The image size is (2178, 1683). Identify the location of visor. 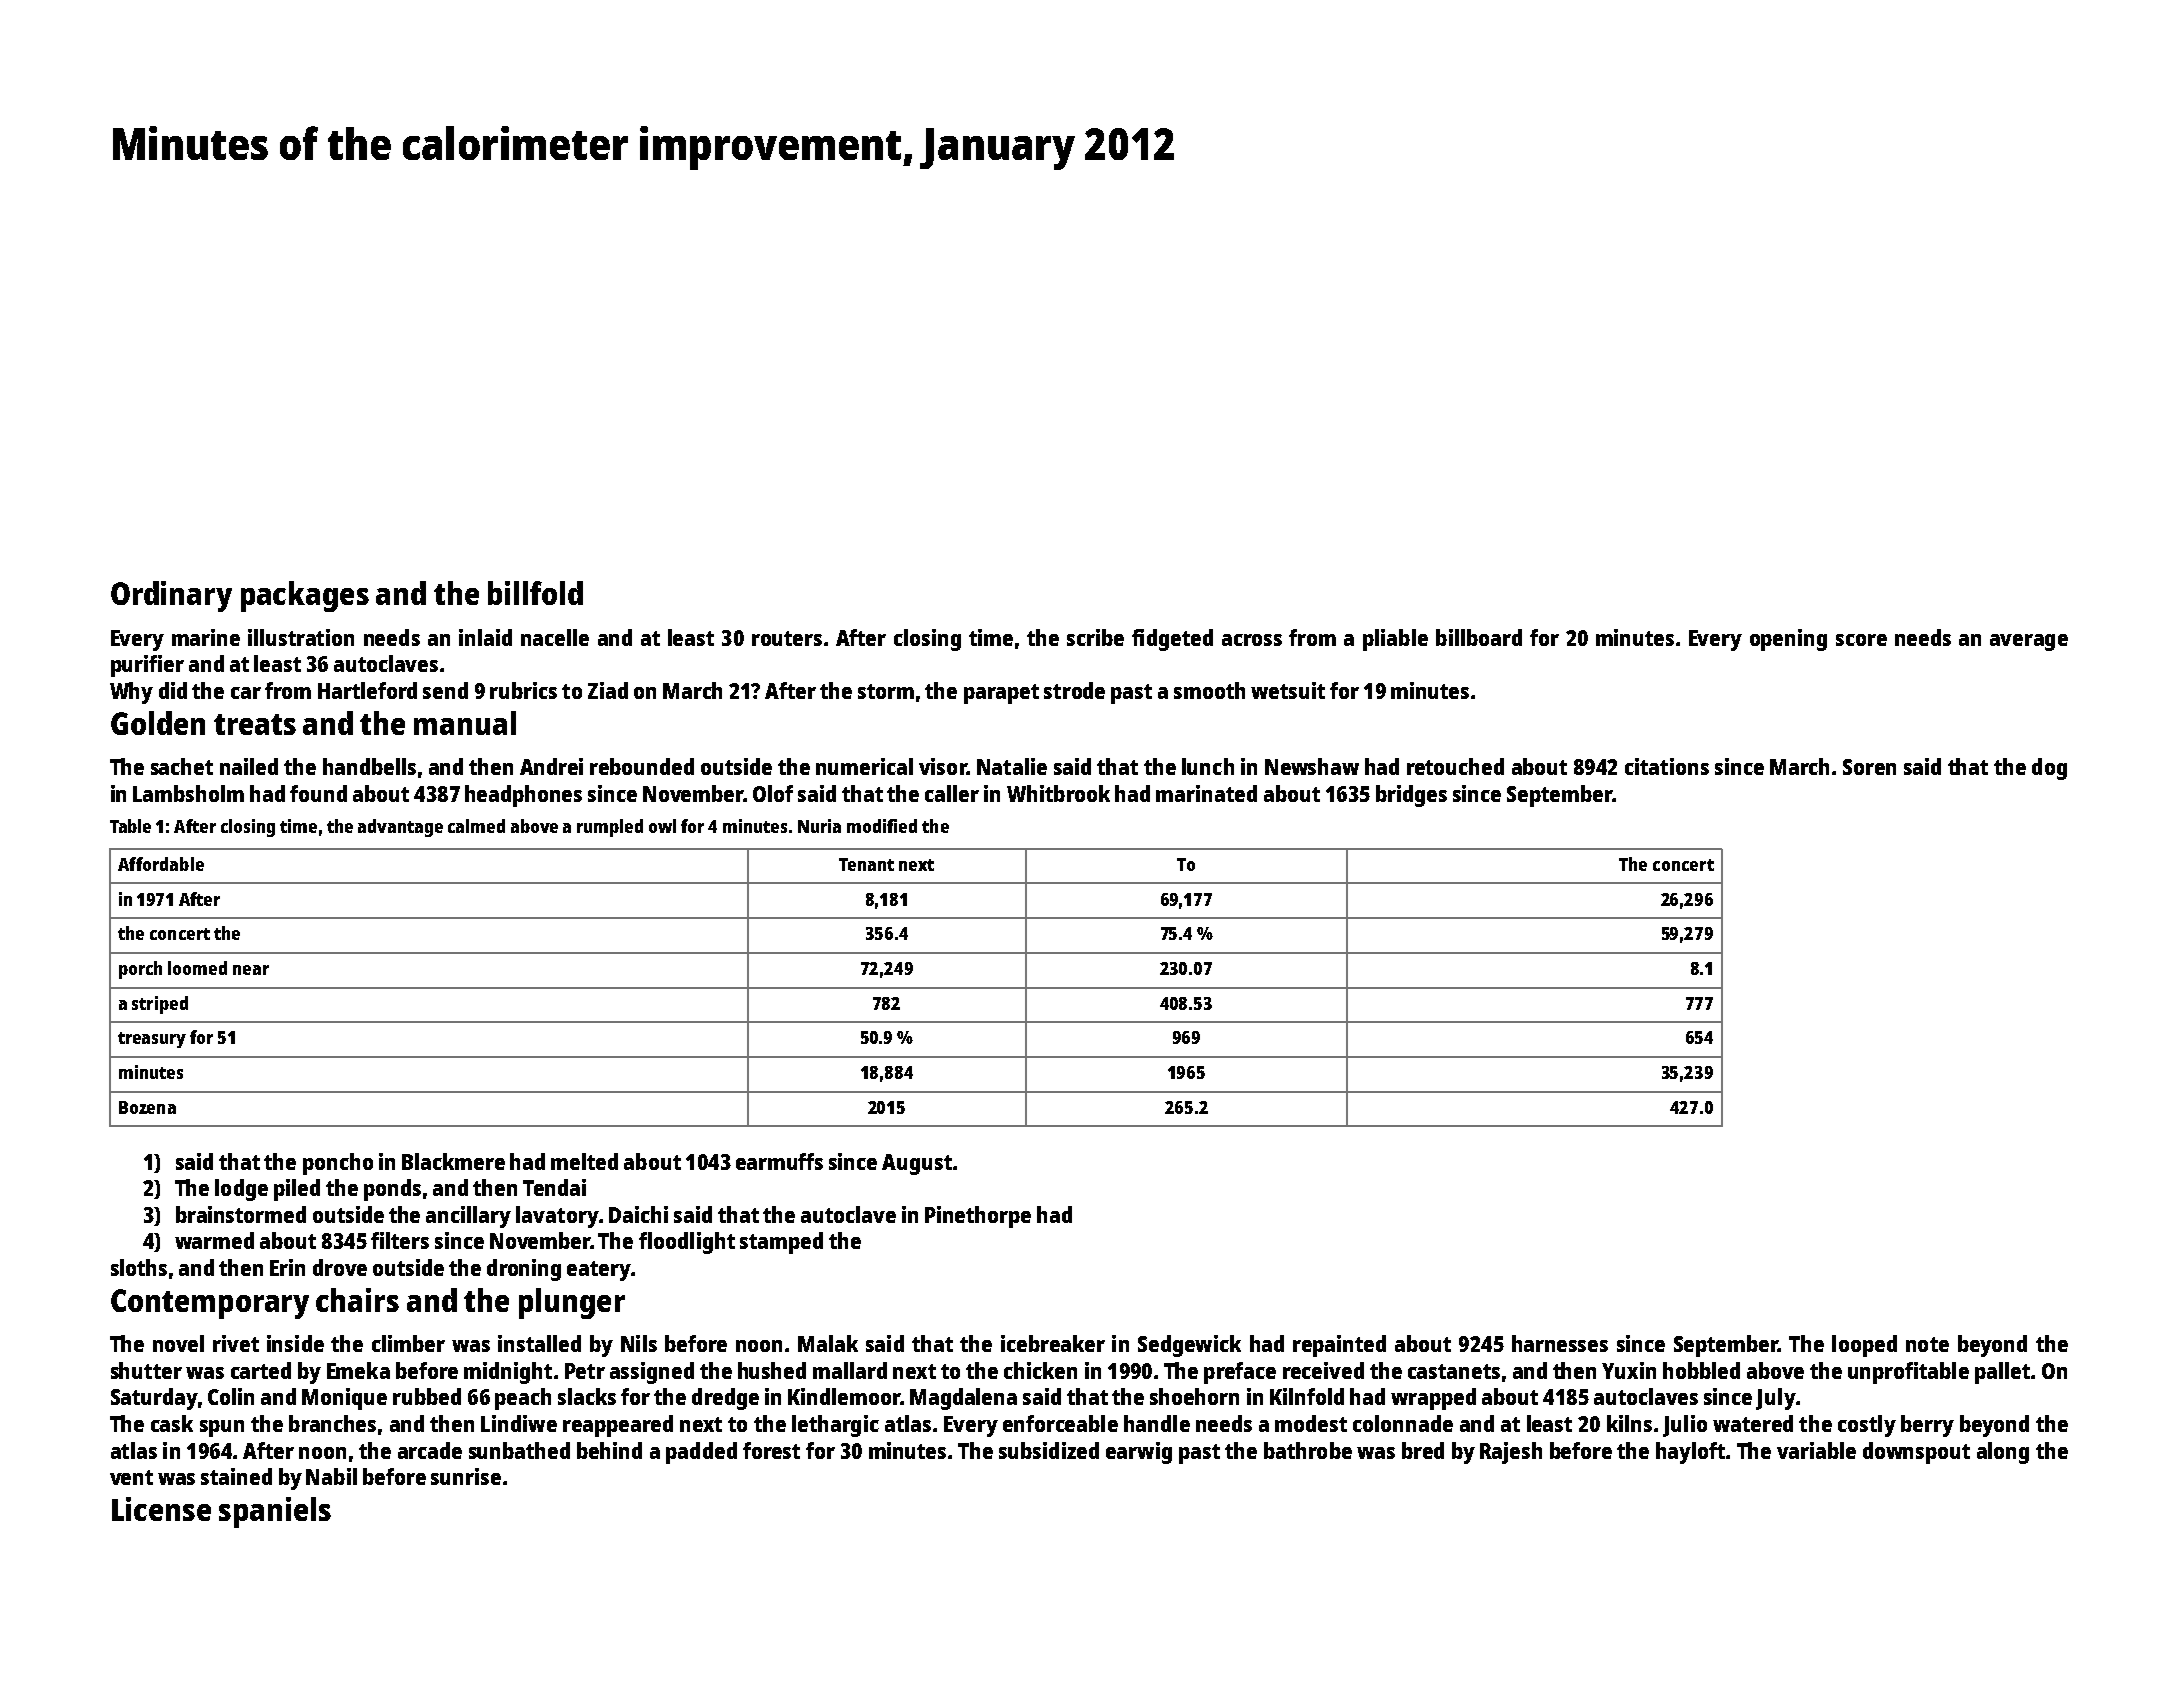
(943, 766).
